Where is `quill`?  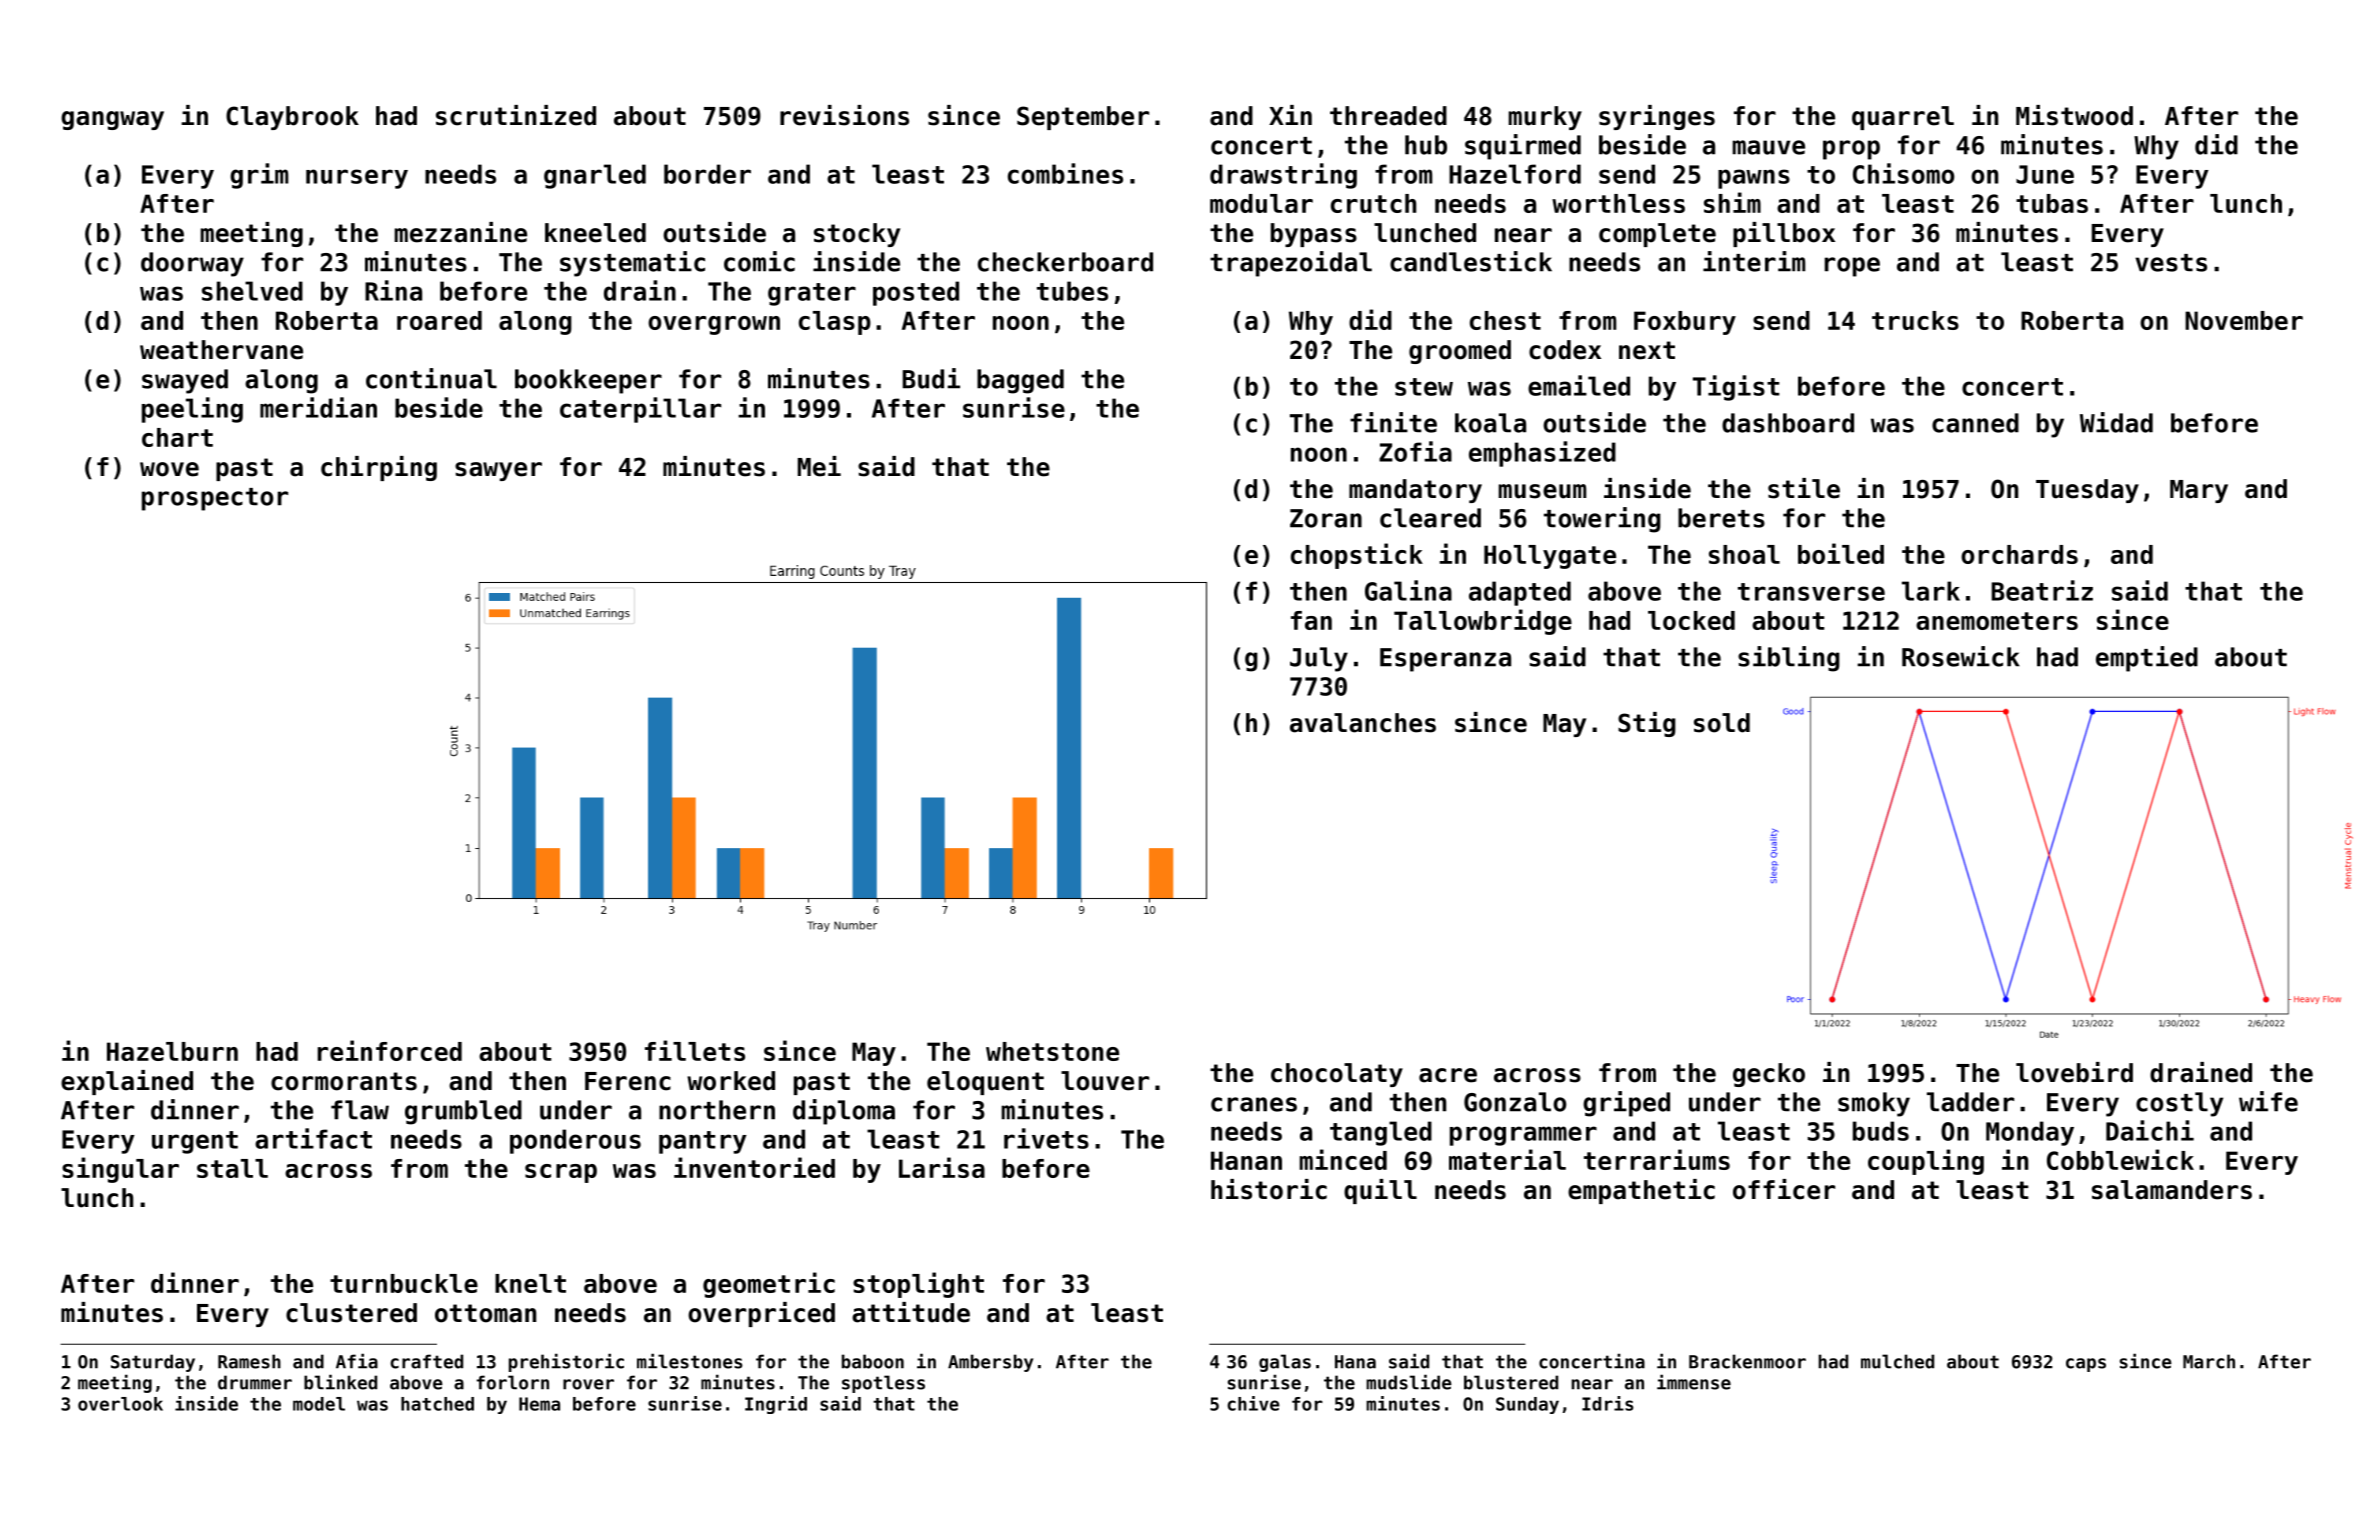
quill is located at coordinates (1380, 1191).
